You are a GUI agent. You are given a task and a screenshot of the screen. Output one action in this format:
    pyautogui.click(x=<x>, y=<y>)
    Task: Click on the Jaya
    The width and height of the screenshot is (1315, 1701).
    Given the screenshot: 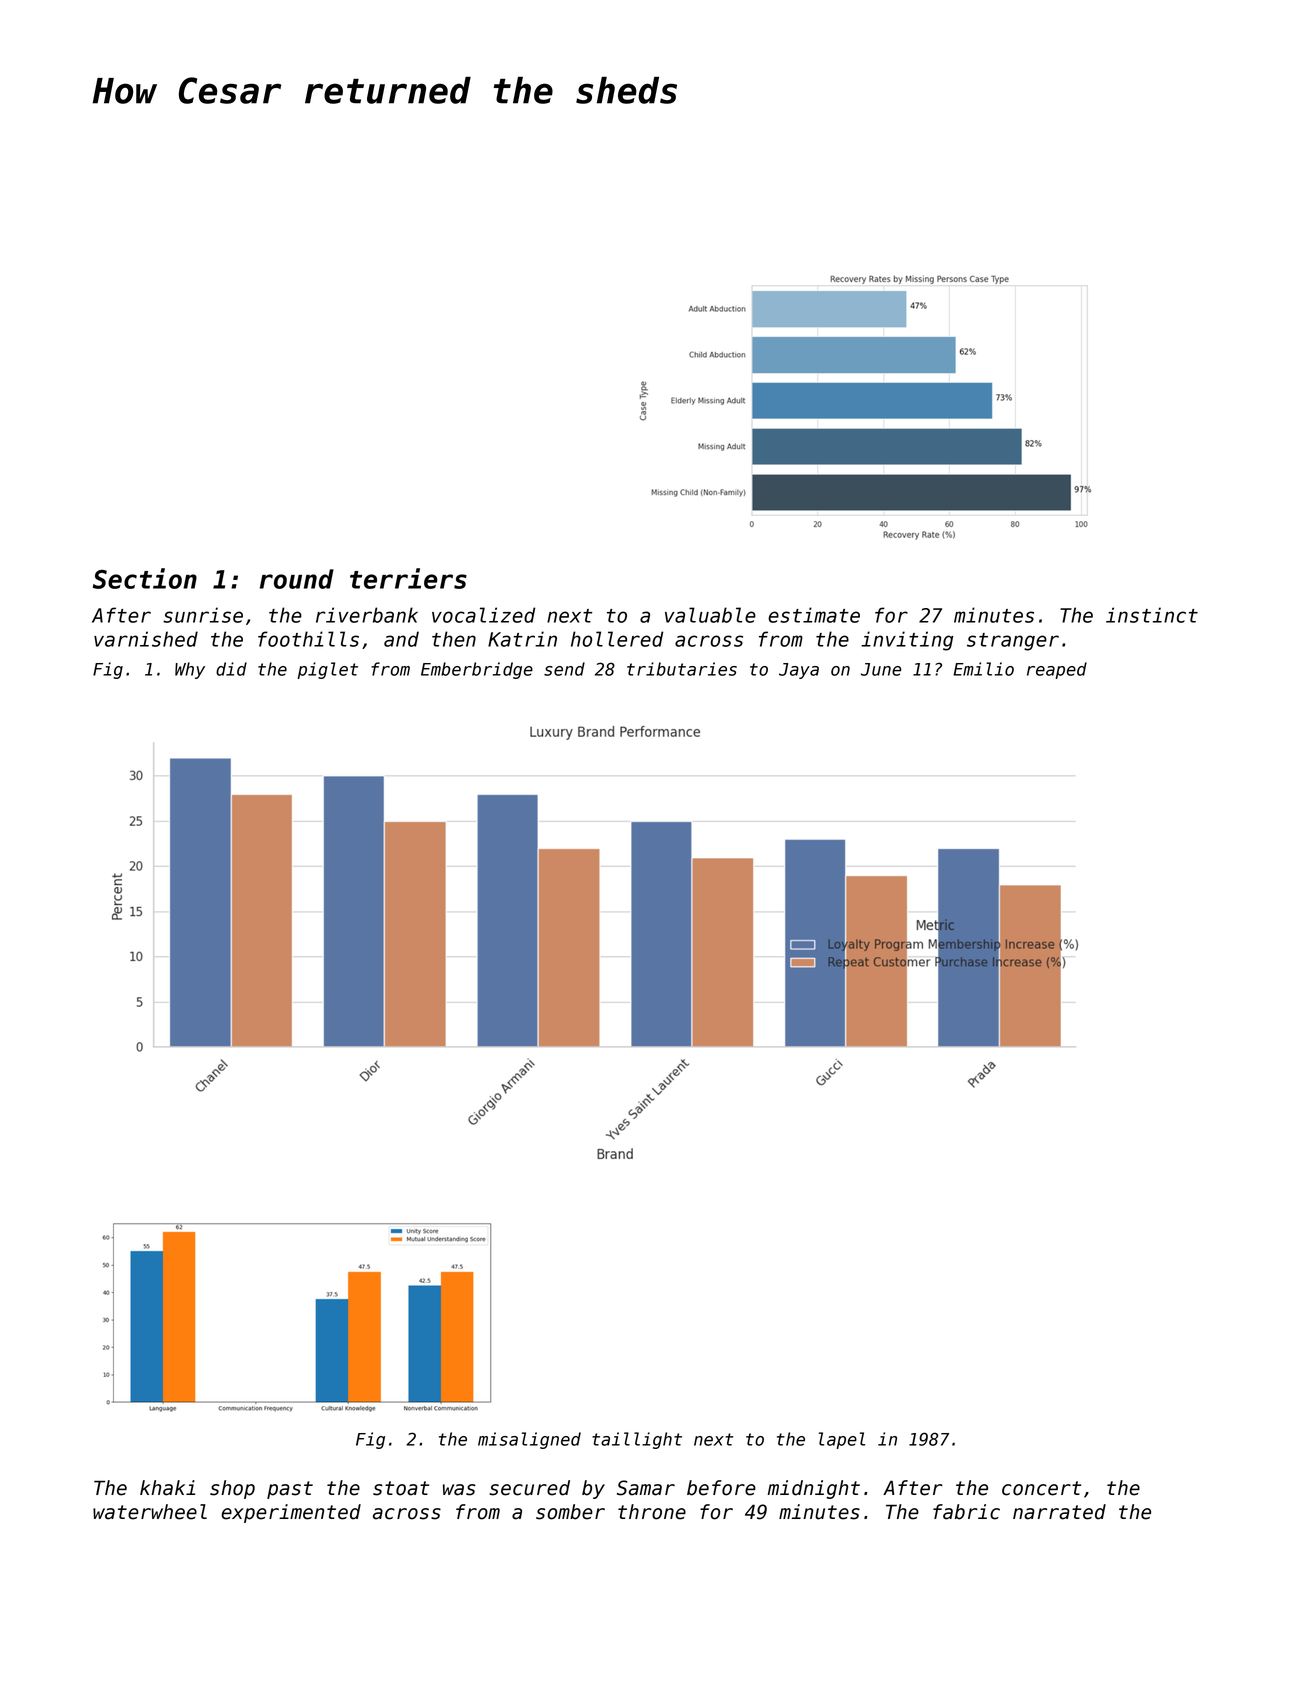 What is the action you would take?
    pyautogui.click(x=799, y=671)
